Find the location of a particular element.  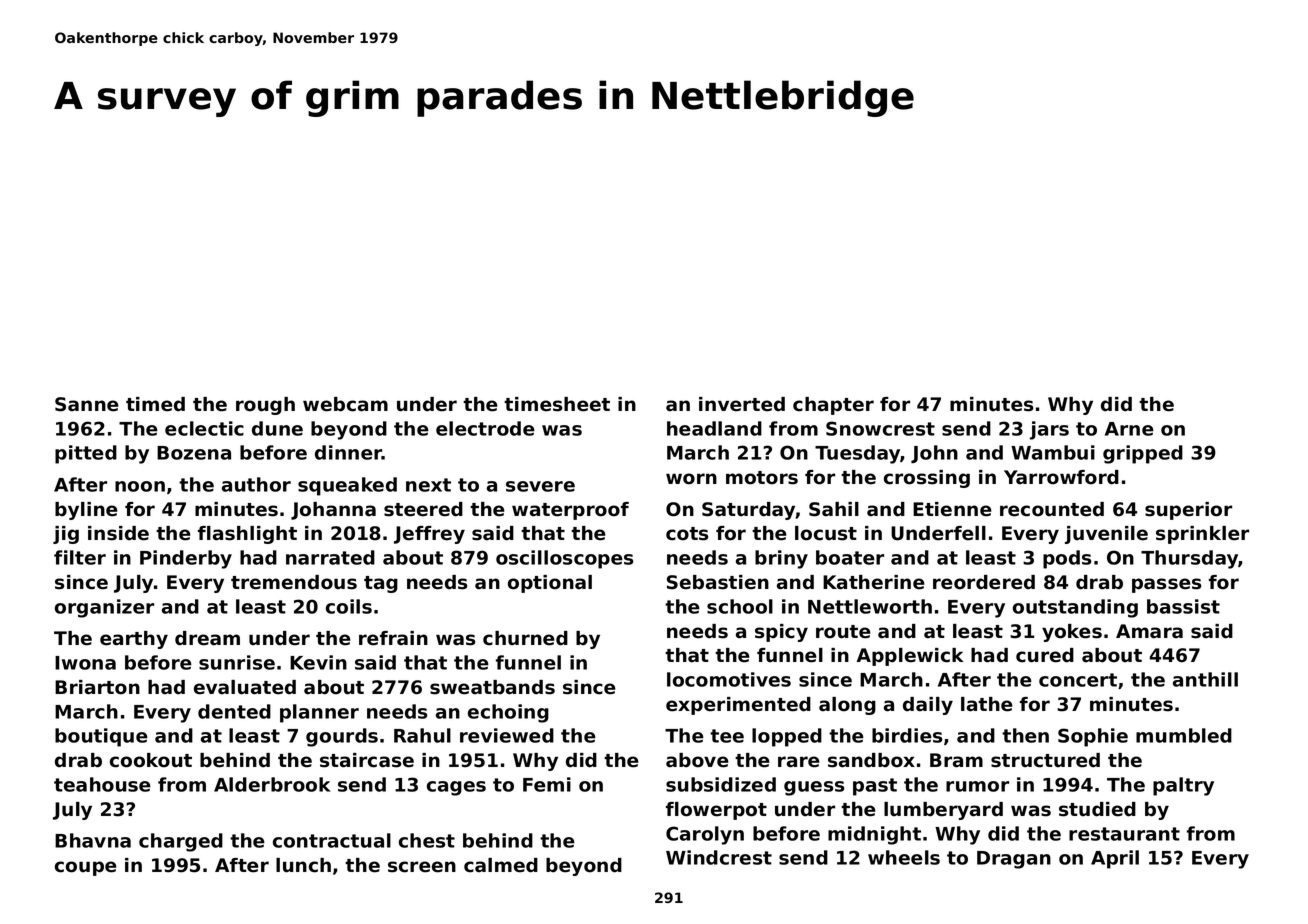

anthill is located at coordinates (1205, 679).
